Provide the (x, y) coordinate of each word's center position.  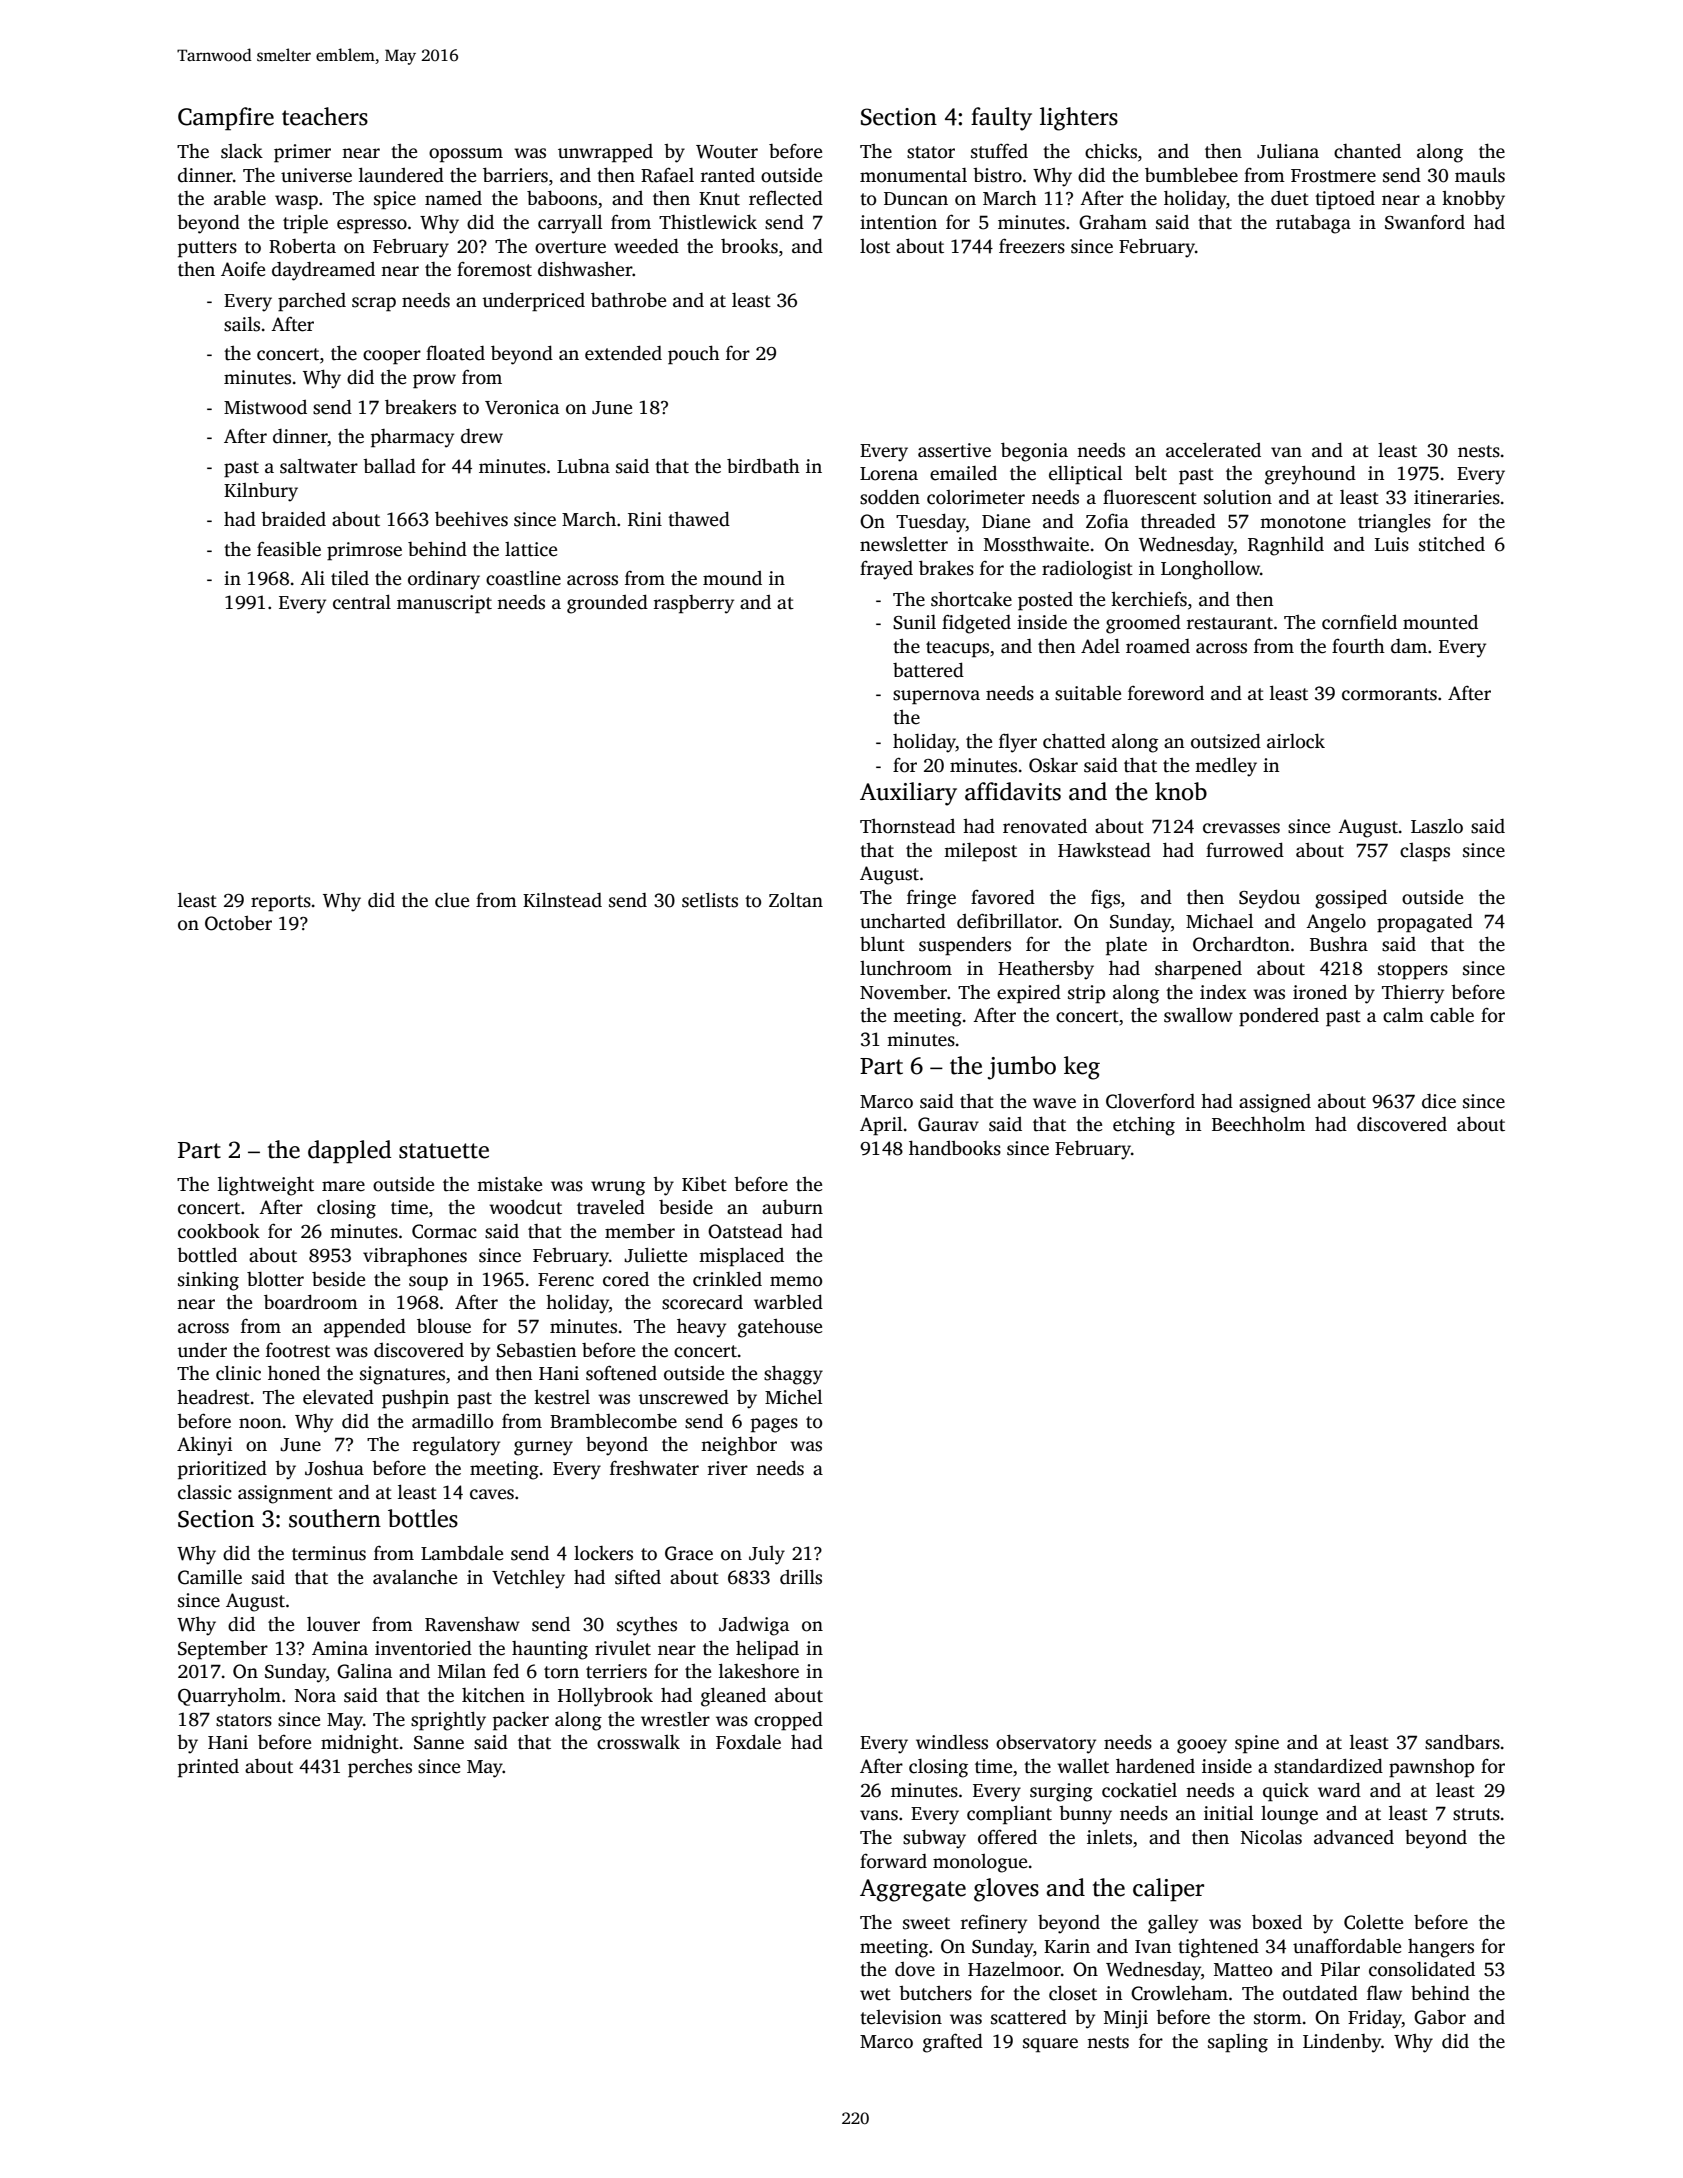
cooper (392, 357)
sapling (1238, 2043)
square (1050, 2045)
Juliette (655, 1255)
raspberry (694, 604)
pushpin (415, 1399)
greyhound (1310, 475)
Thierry (1413, 994)
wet (875, 1994)
